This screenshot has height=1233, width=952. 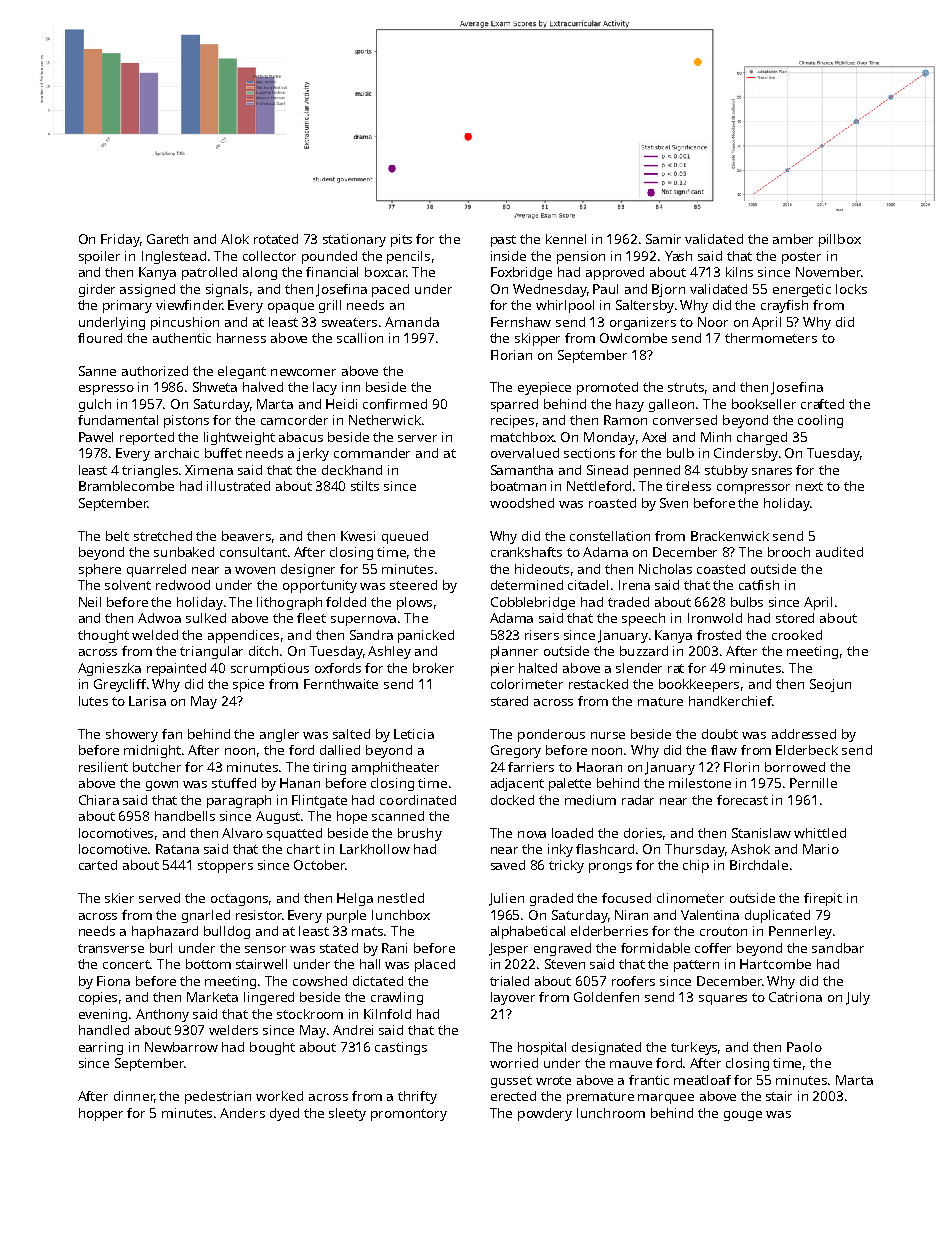 What do you see at coordinates (235, 239) in the screenshot?
I see `Alok` at bounding box center [235, 239].
